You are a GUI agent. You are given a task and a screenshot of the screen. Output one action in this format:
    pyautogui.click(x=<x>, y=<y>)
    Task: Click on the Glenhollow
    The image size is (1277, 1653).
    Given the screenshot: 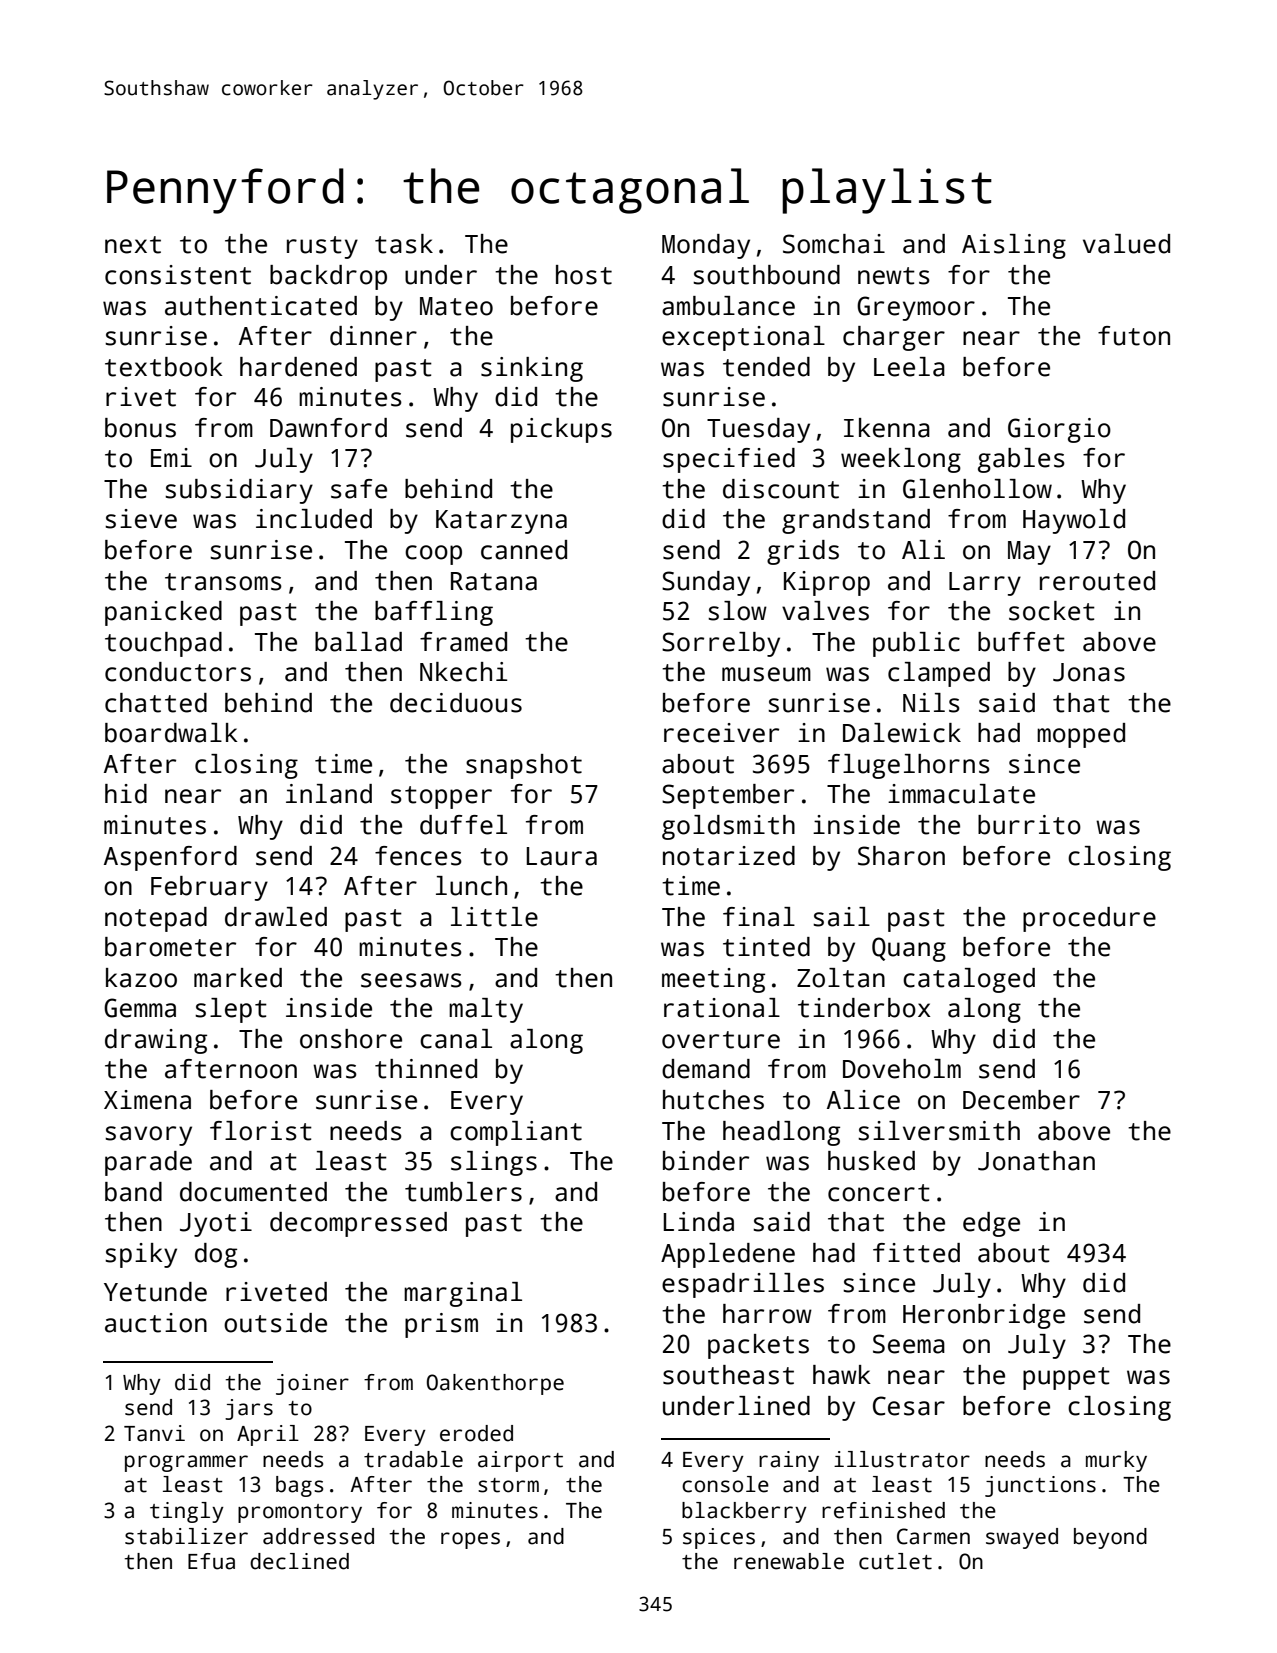 What is the action you would take?
    pyautogui.click(x=977, y=489)
